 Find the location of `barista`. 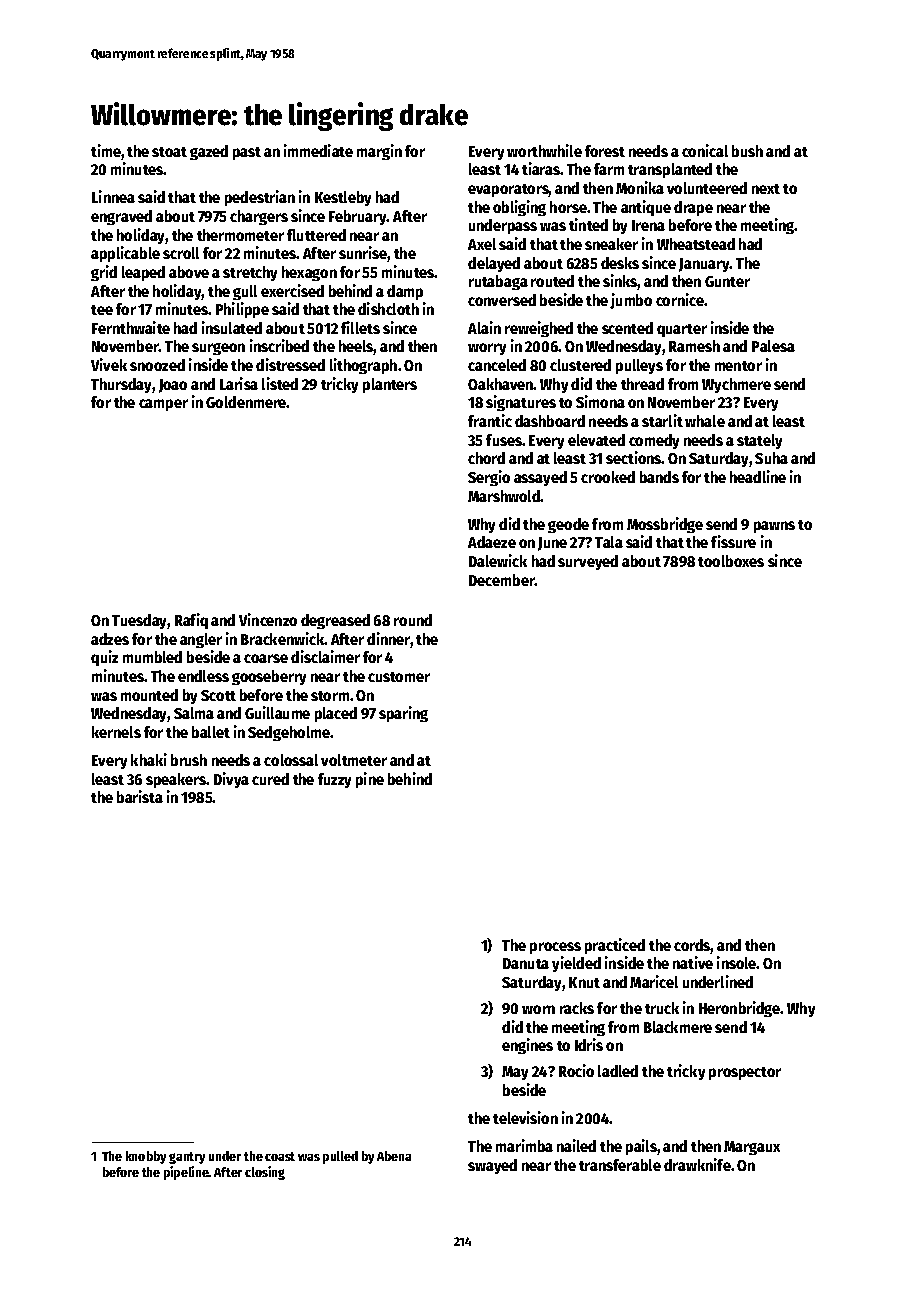

barista is located at coordinates (140, 796).
